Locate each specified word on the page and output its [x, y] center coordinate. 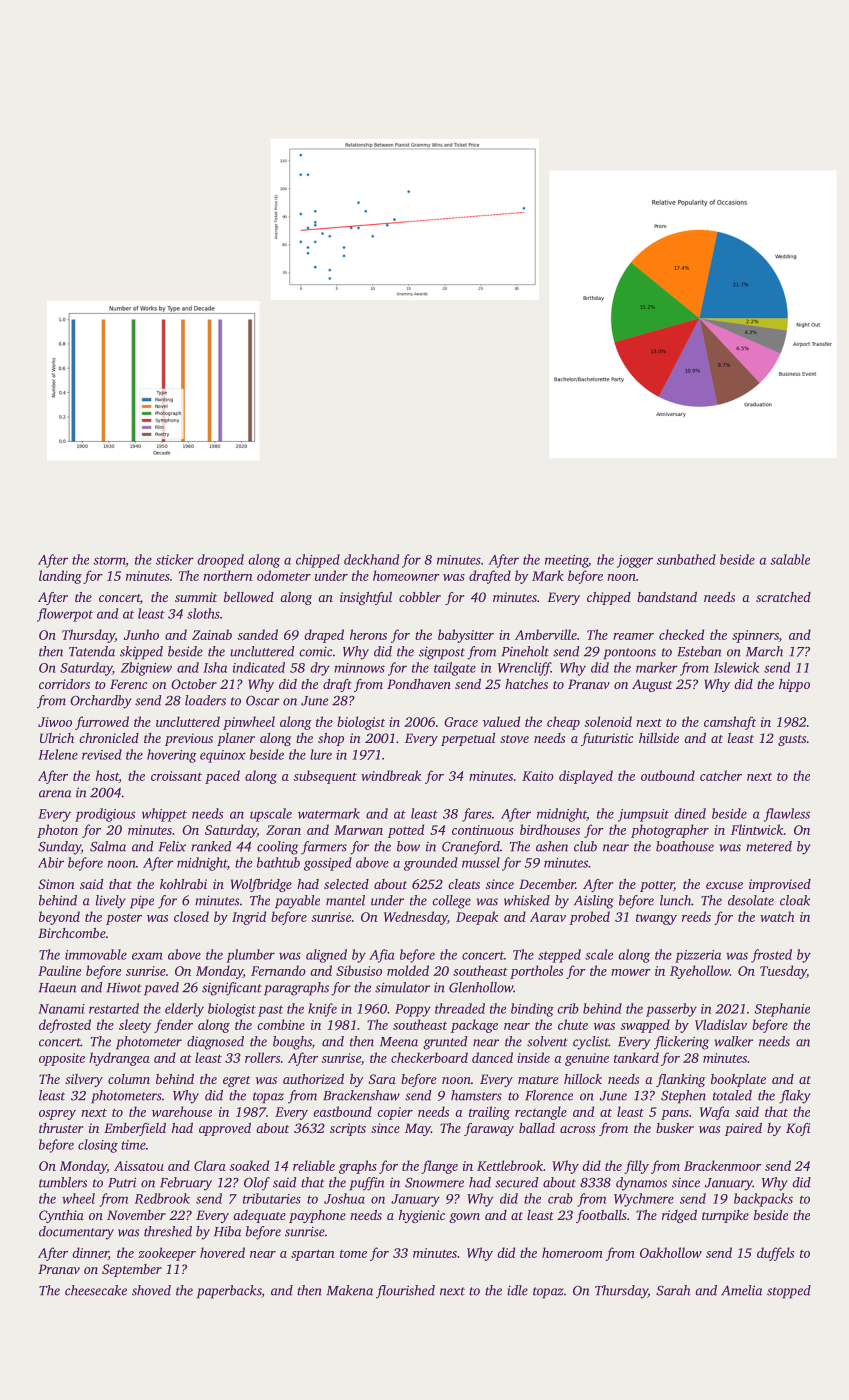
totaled [732, 1095]
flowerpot [65, 615]
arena [55, 794]
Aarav [548, 917]
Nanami [61, 1009]
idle [517, 1290]
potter [657, 886]
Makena [349, 1290]
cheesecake [96, 1290]
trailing [489, 1113]
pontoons [630, 654]
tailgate [455, 669]
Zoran [283, 830]
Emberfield [135, 1129]
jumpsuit [643, 815]
